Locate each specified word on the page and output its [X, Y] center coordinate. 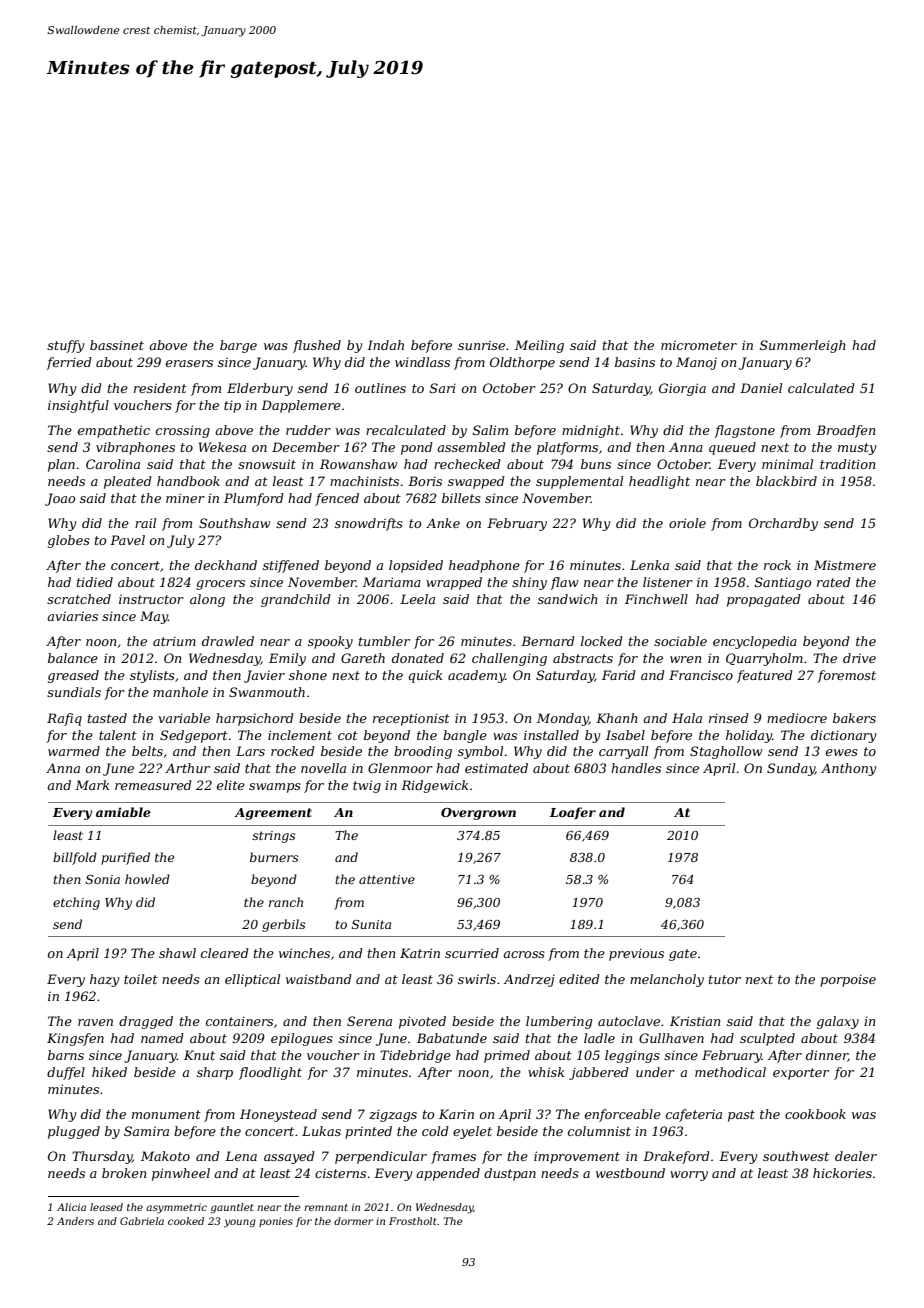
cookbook [815, 1114]
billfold [75, 858]
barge [238, 346]
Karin [456, 1114]
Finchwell [656, 599]
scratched [79, 599]
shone [308, 675]
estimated [496, 768]
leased [106, 1207]
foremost [846, 676]
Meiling [539, 346]
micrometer [699, 345]
